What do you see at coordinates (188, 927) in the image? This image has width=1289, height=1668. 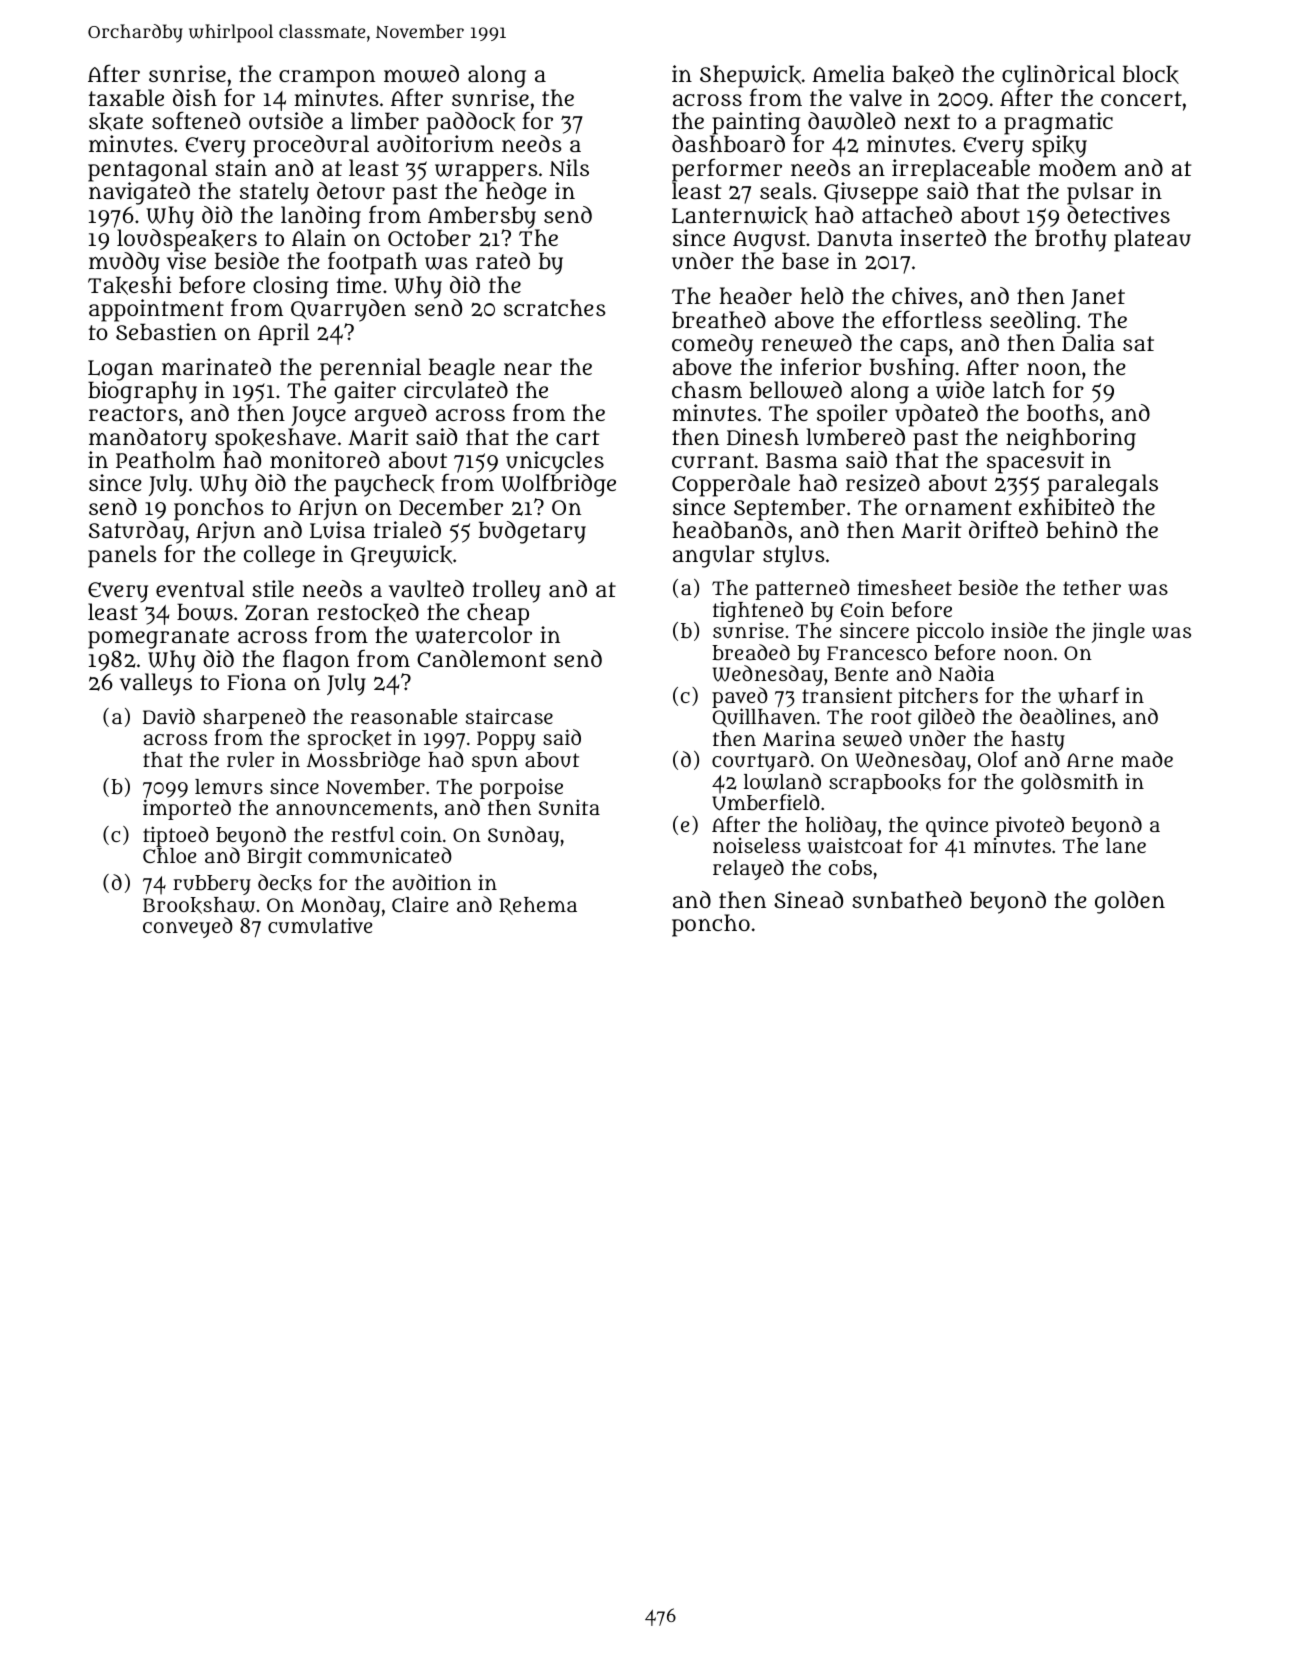 I see `conveyed` at bounding box center [188, 927].
